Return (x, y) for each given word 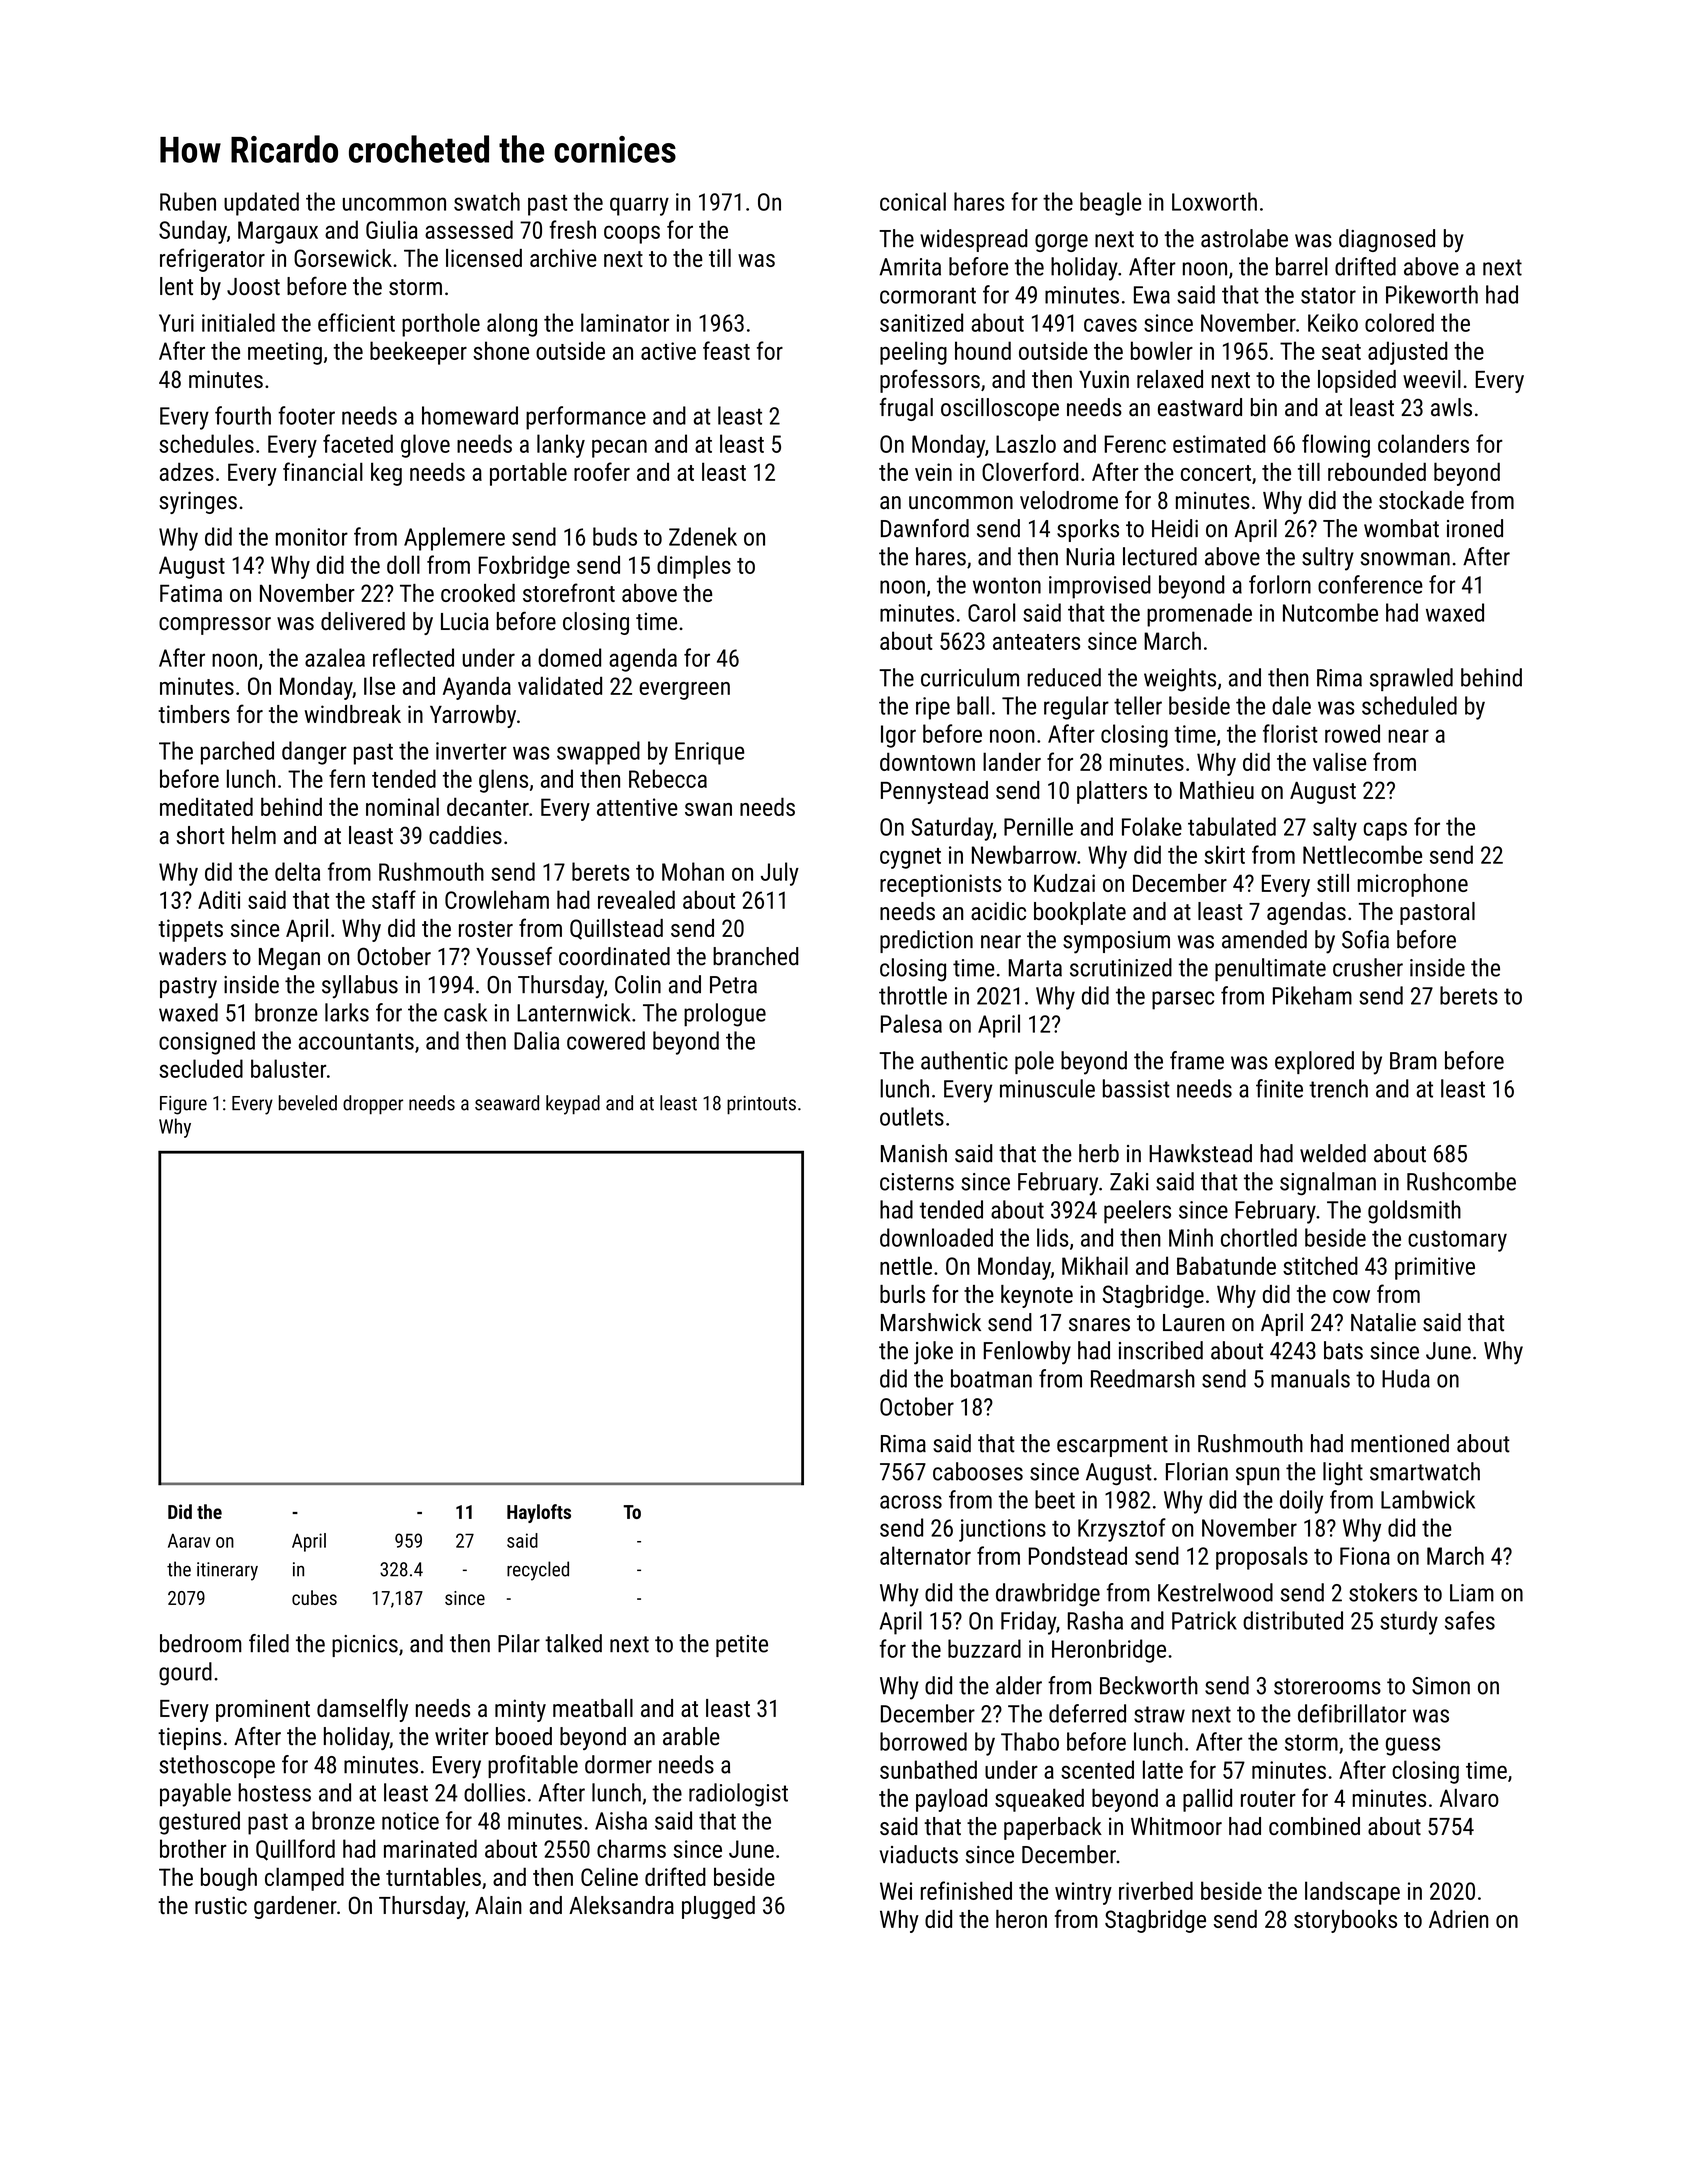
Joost (253, 286)
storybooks (1345, 1921)
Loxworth (1214, 201)
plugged (718, 1907)
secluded (201, 1068)
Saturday (952, 829)
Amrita (910, 267)
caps (1385, 831)
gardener (295, 1907)
